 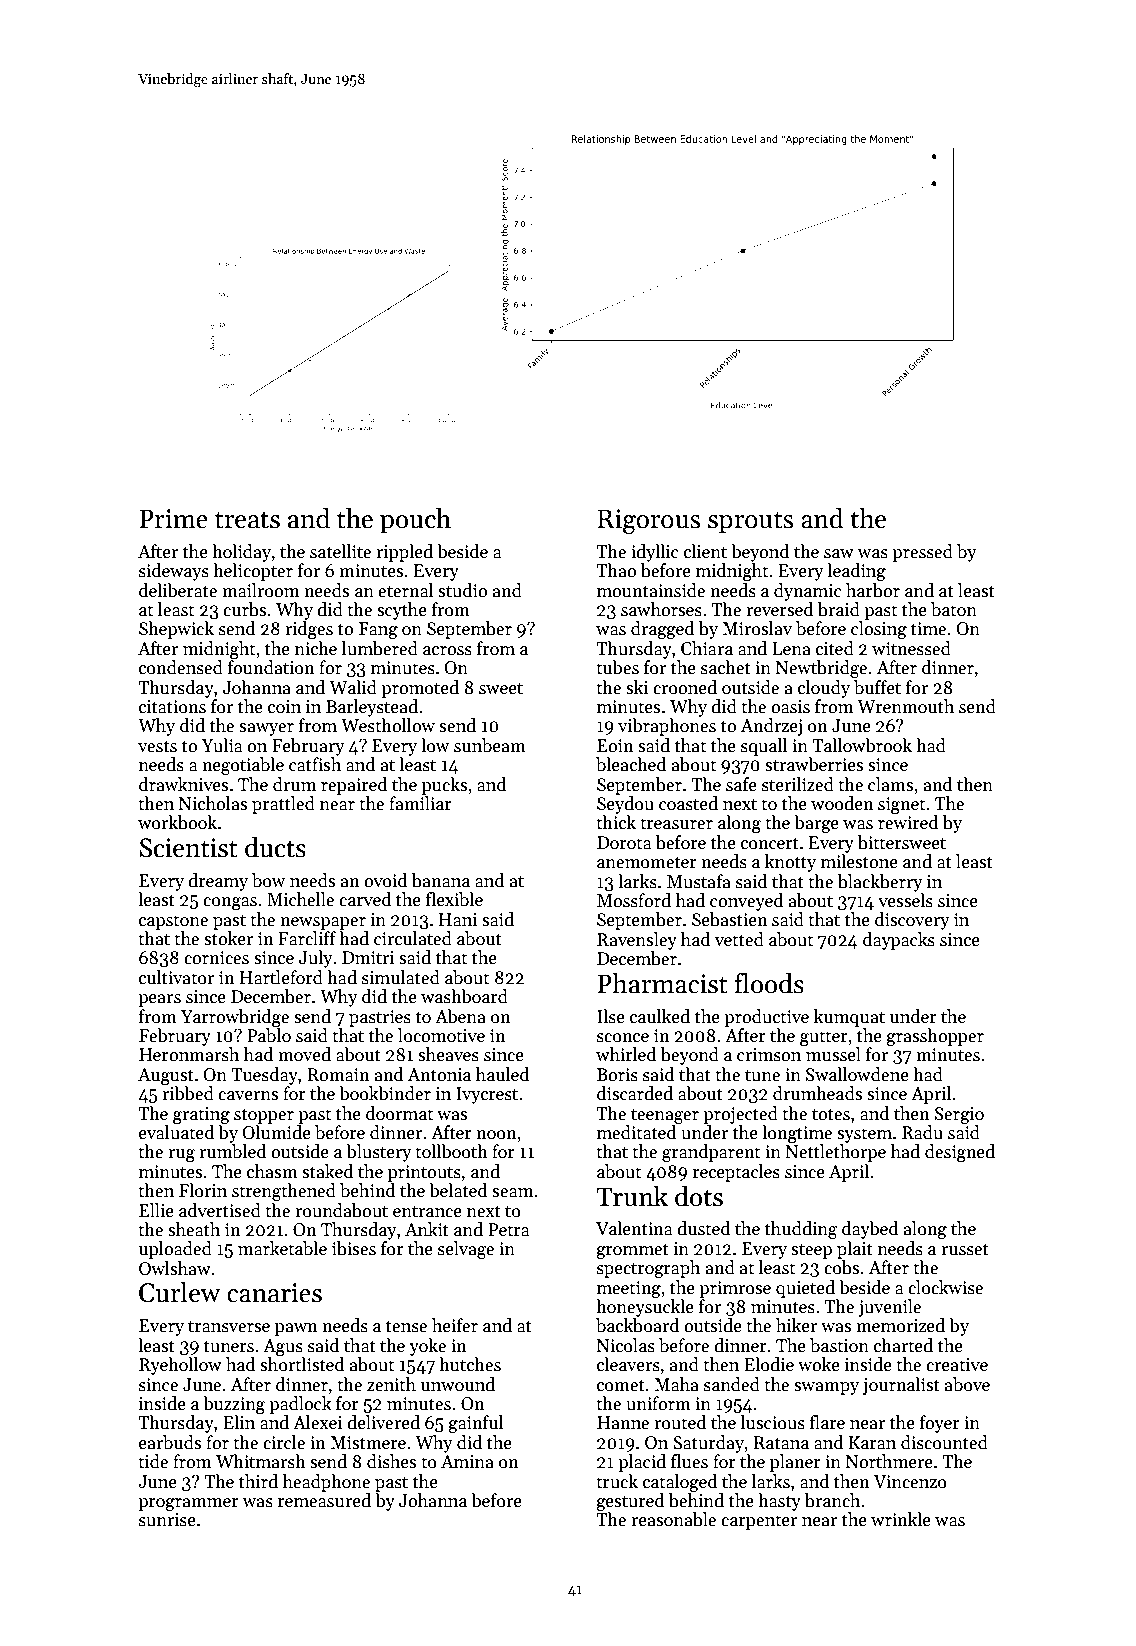 What do you see at coordinates (648, 521) in the screenshot?
I see `Rigorous` at bounding box center [648, 521].
